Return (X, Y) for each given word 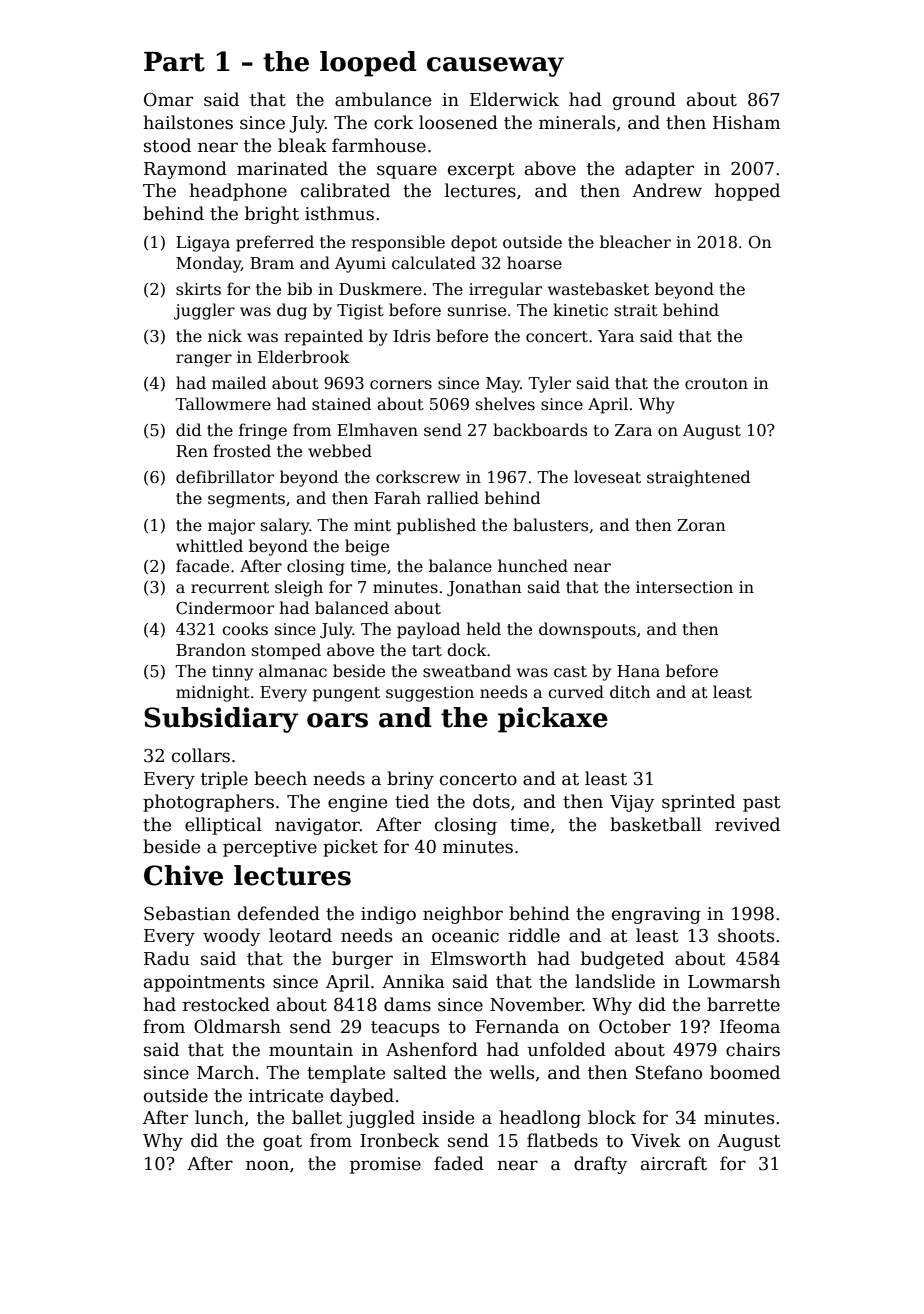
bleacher (635, 242)
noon (267, 1165)
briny (410, 780)
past (762, 804)
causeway (495, 67)
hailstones (188, 122)
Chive (183, 875)
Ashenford (432, 1049)
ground (644, 101)
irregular (505, 290)
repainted (323, 337)
